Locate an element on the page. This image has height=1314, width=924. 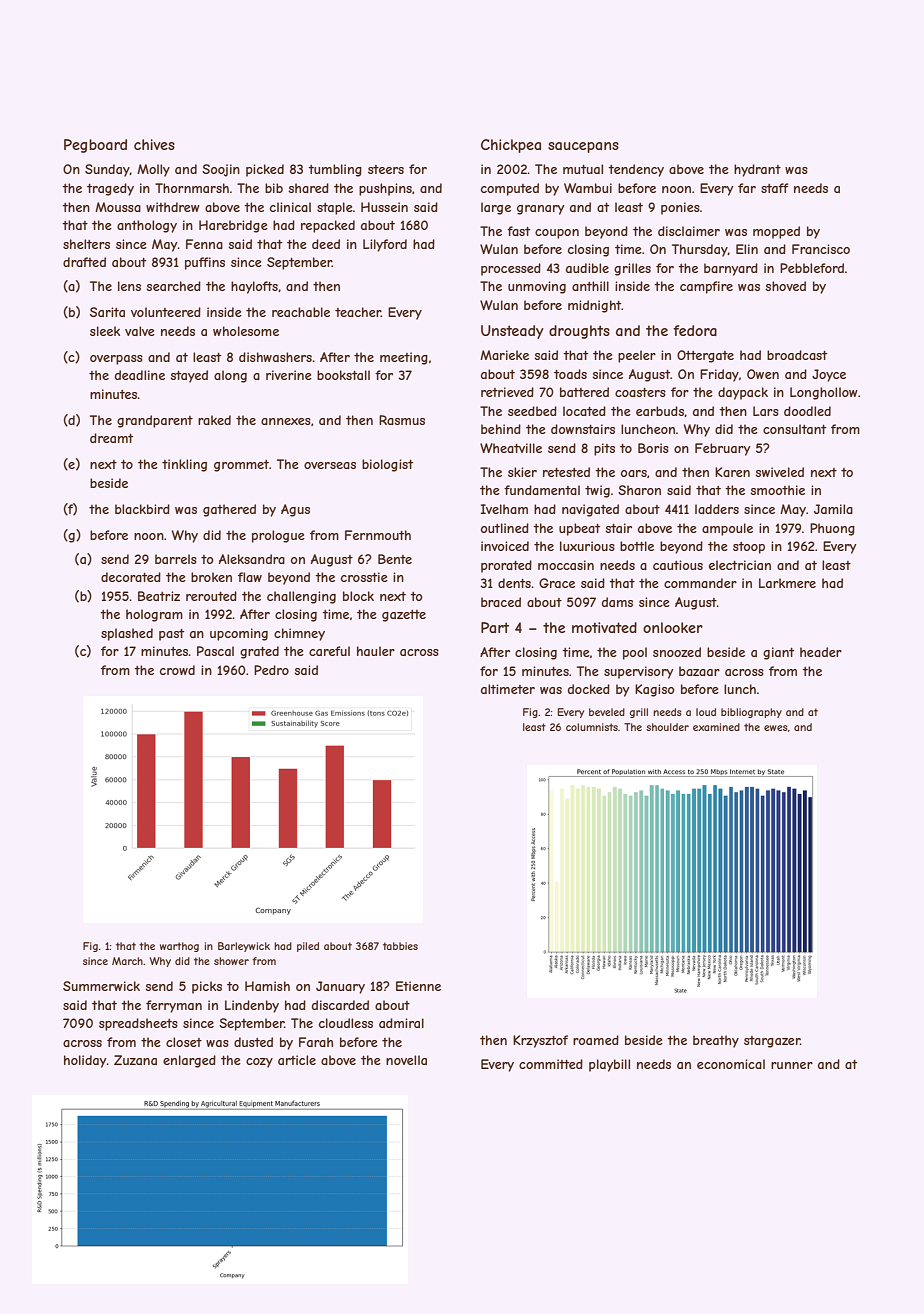
computed is located at coordinates (510, 189).
